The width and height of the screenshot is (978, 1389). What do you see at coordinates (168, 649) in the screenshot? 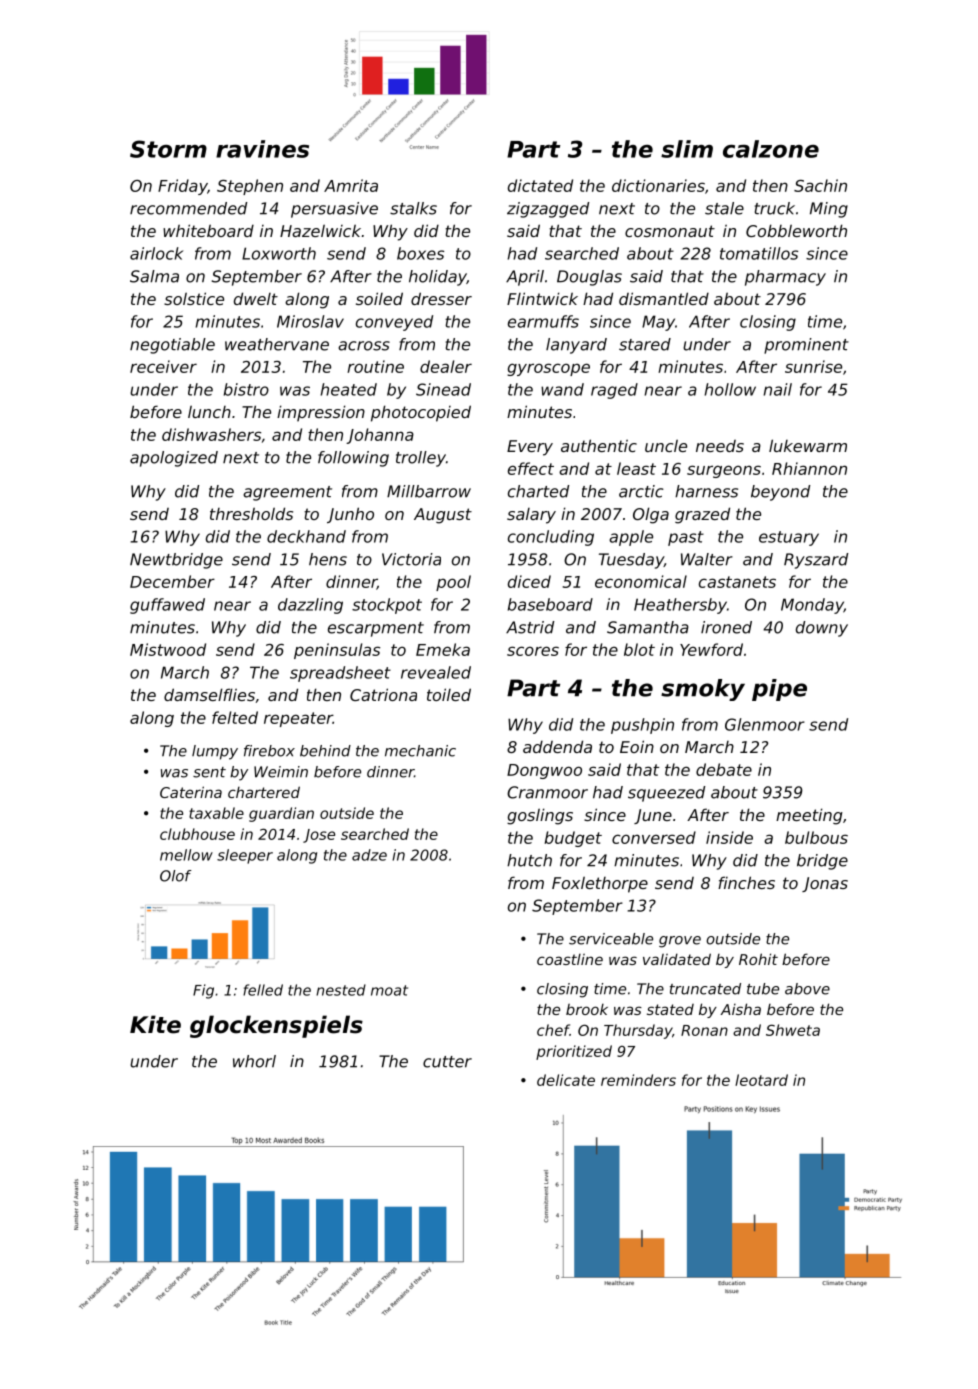
I see `Mistwood` at bounding box center [168, 649].
